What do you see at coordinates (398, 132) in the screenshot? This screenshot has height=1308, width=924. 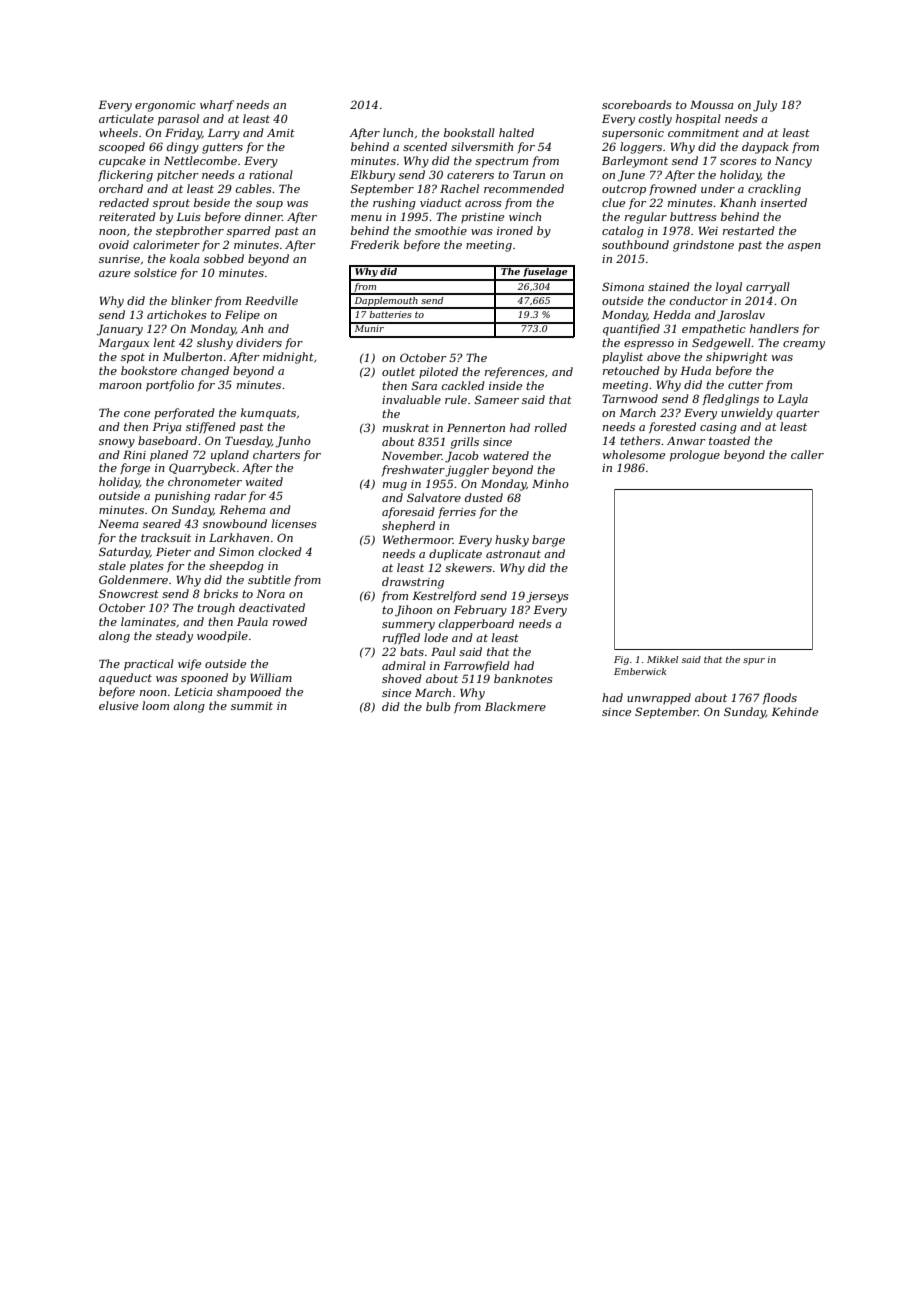 I see `lunch` at bounding box center [398, 132].
